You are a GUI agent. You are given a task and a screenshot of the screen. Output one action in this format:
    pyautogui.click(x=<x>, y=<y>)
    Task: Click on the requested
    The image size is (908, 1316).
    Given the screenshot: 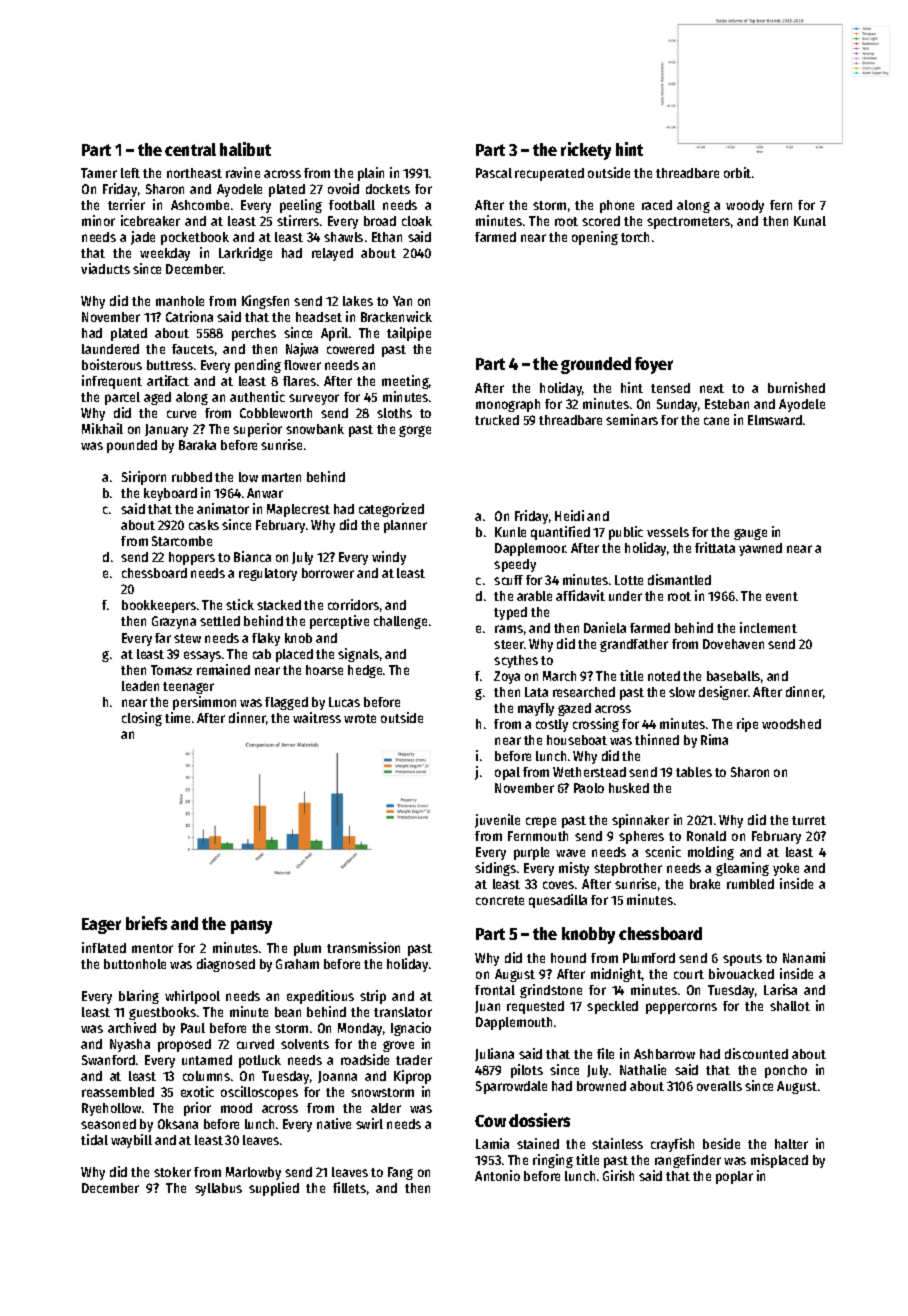 What is the action you would take?
    pyautogui.click(x=535, y=1007)
